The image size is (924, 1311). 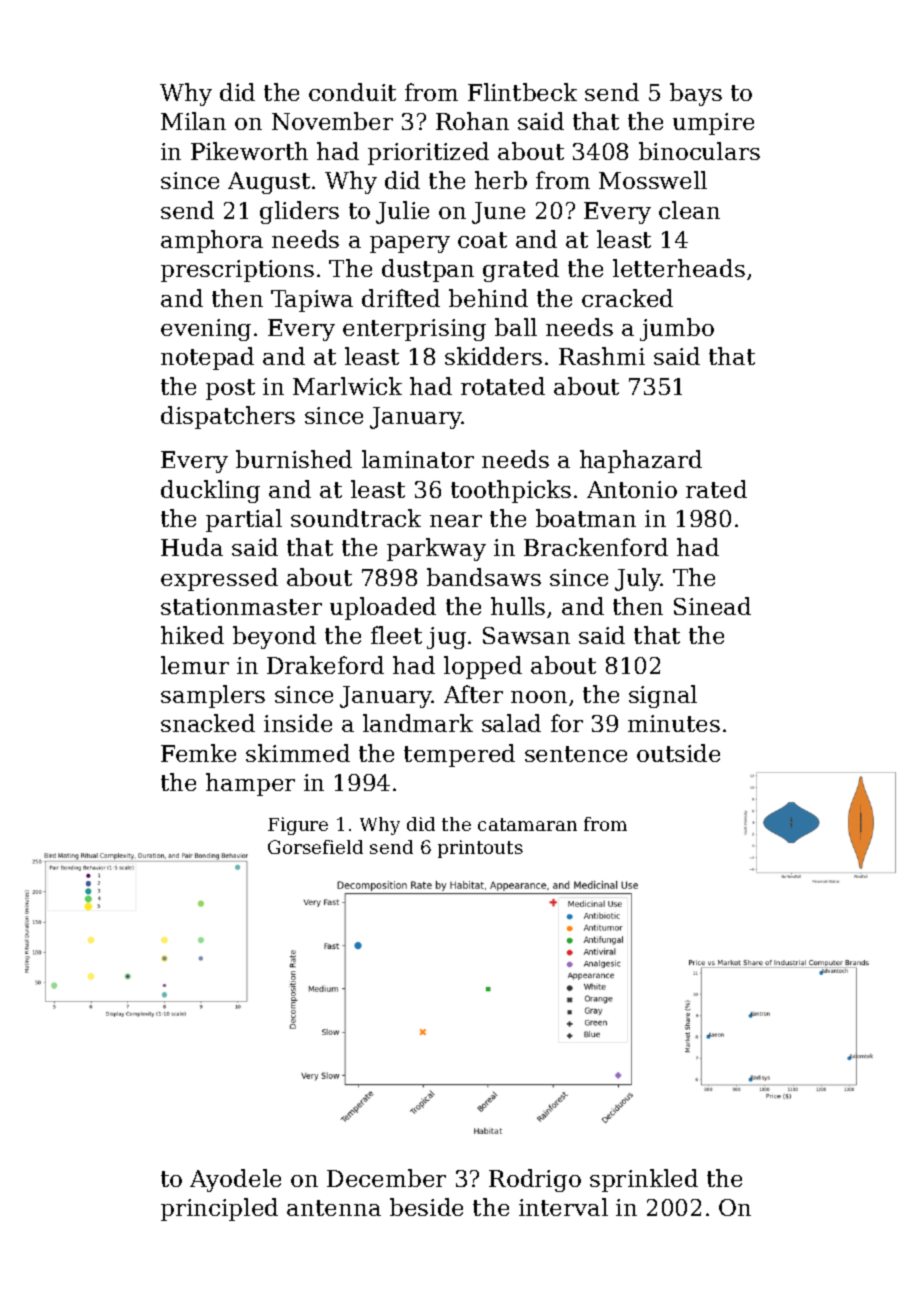 What do you see at coordinates (678, 753) in the screenshot?
I see `outside` at bounding box center [678, 753].
